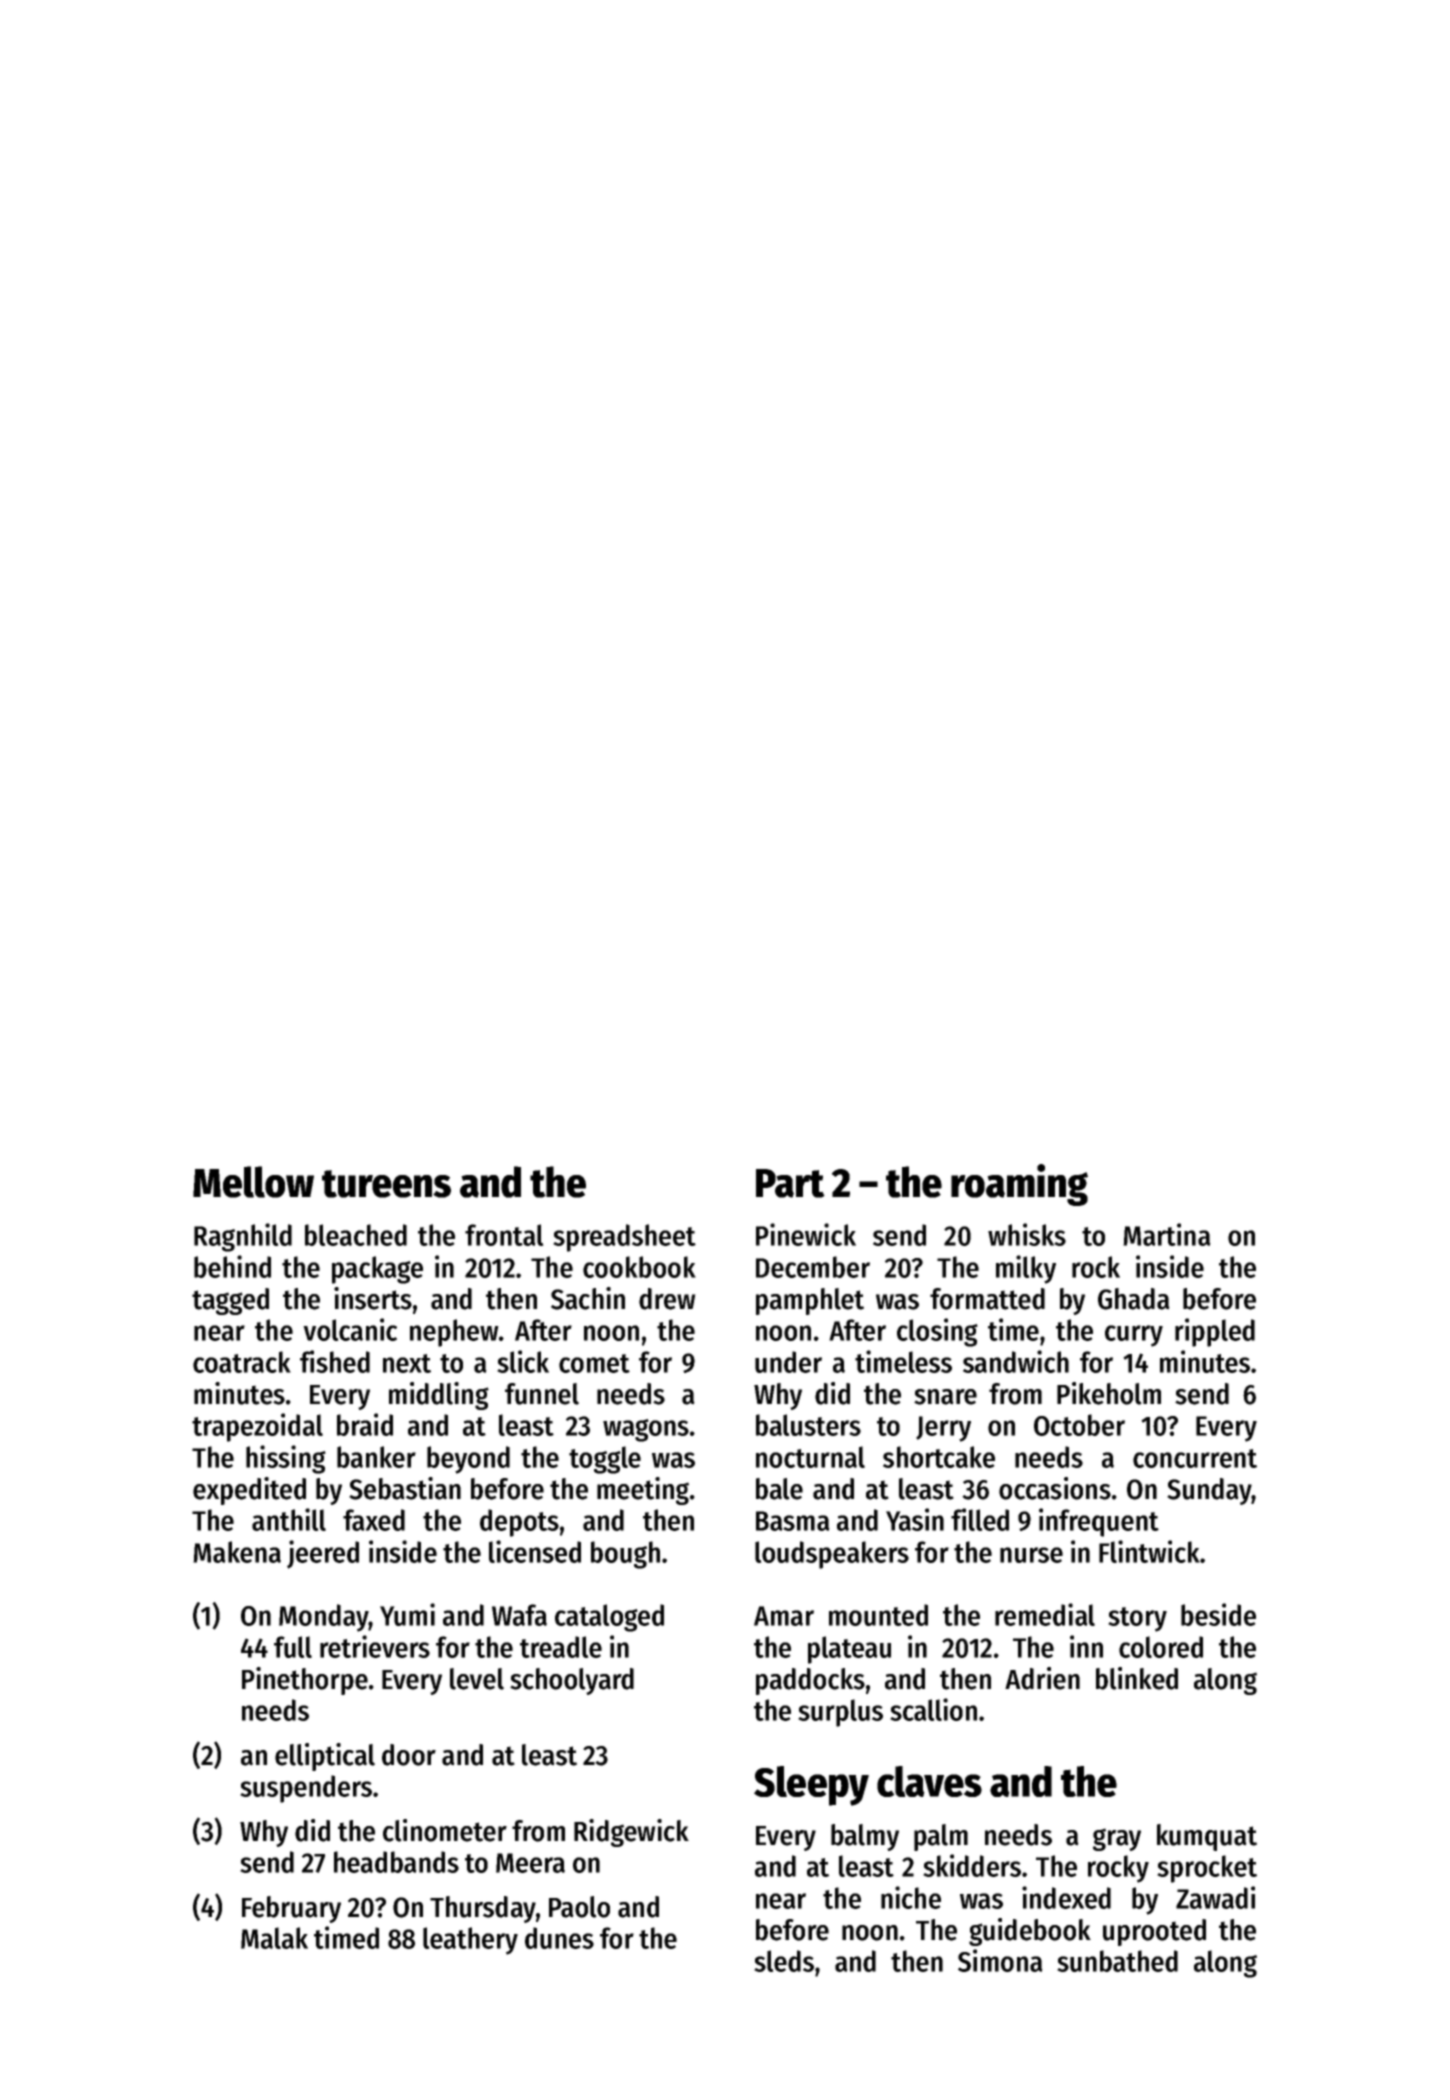 The width and height of the document is (1450, 2100). I want to click on sleds, so click(784, 1961).
